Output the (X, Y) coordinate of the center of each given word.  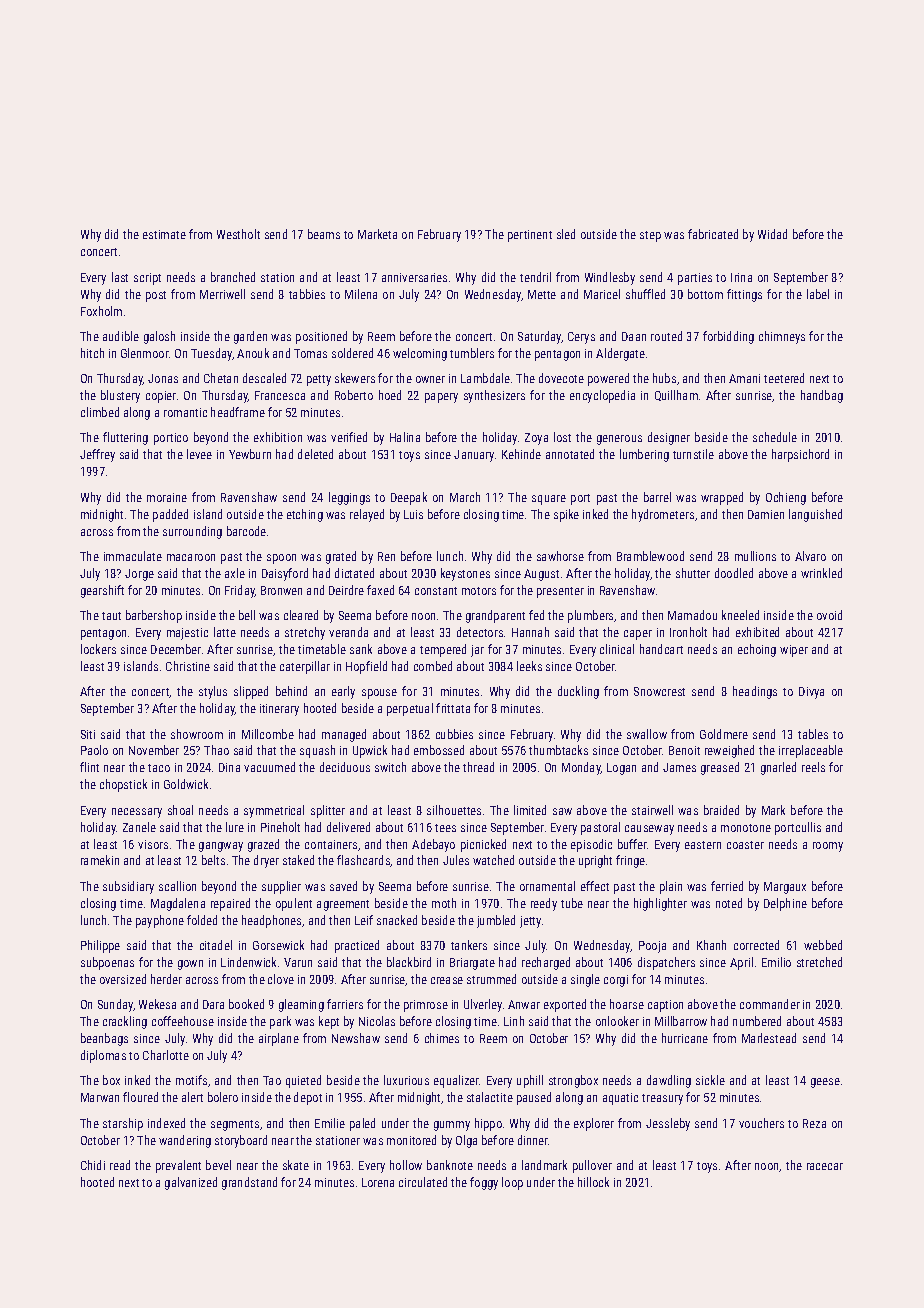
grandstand (249, 1183)
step (650, 236)
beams (324, 234)
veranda (348, 632)
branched (233, 277)
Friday (240, 591)
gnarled (778, 768)
